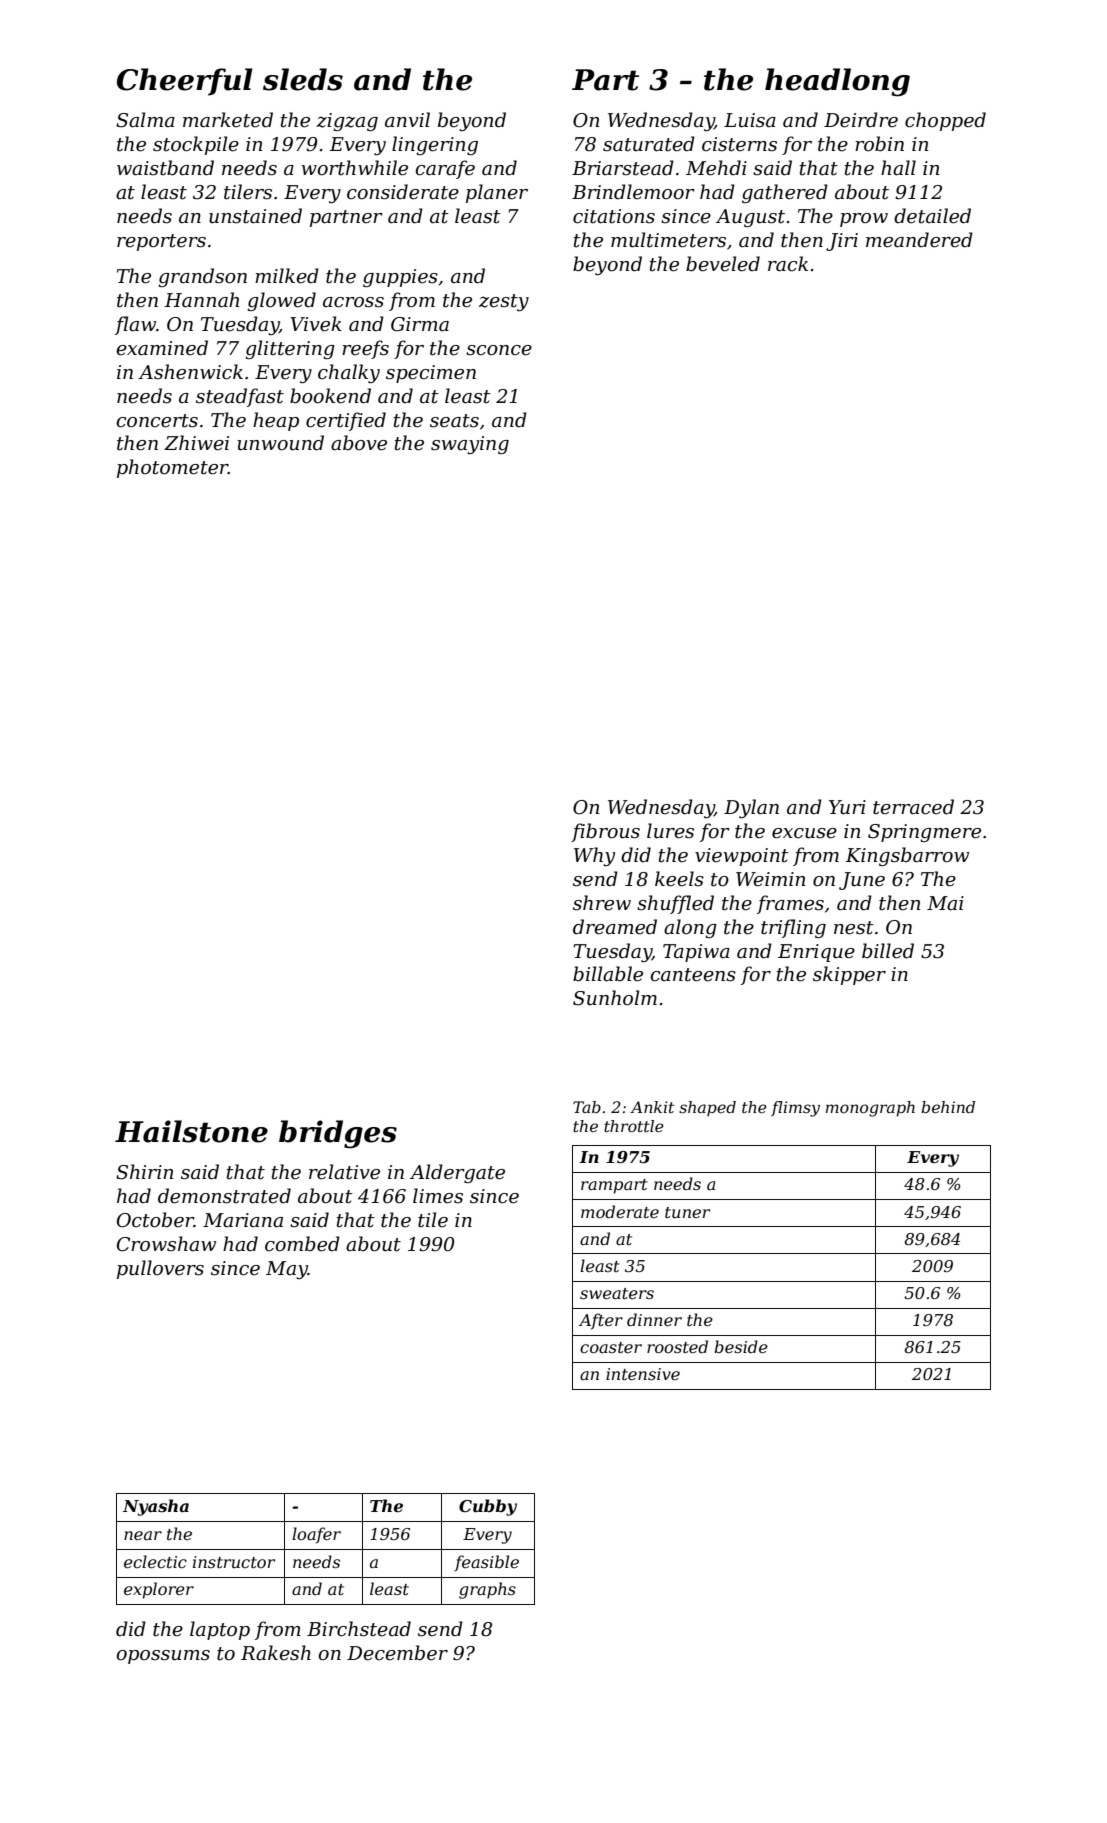 Image resolution: width=1107 pixels, height=1823 pixels. Describe the element at coordinates (359, 1629) in the screenshot. I see `Birchstead` at that location.
